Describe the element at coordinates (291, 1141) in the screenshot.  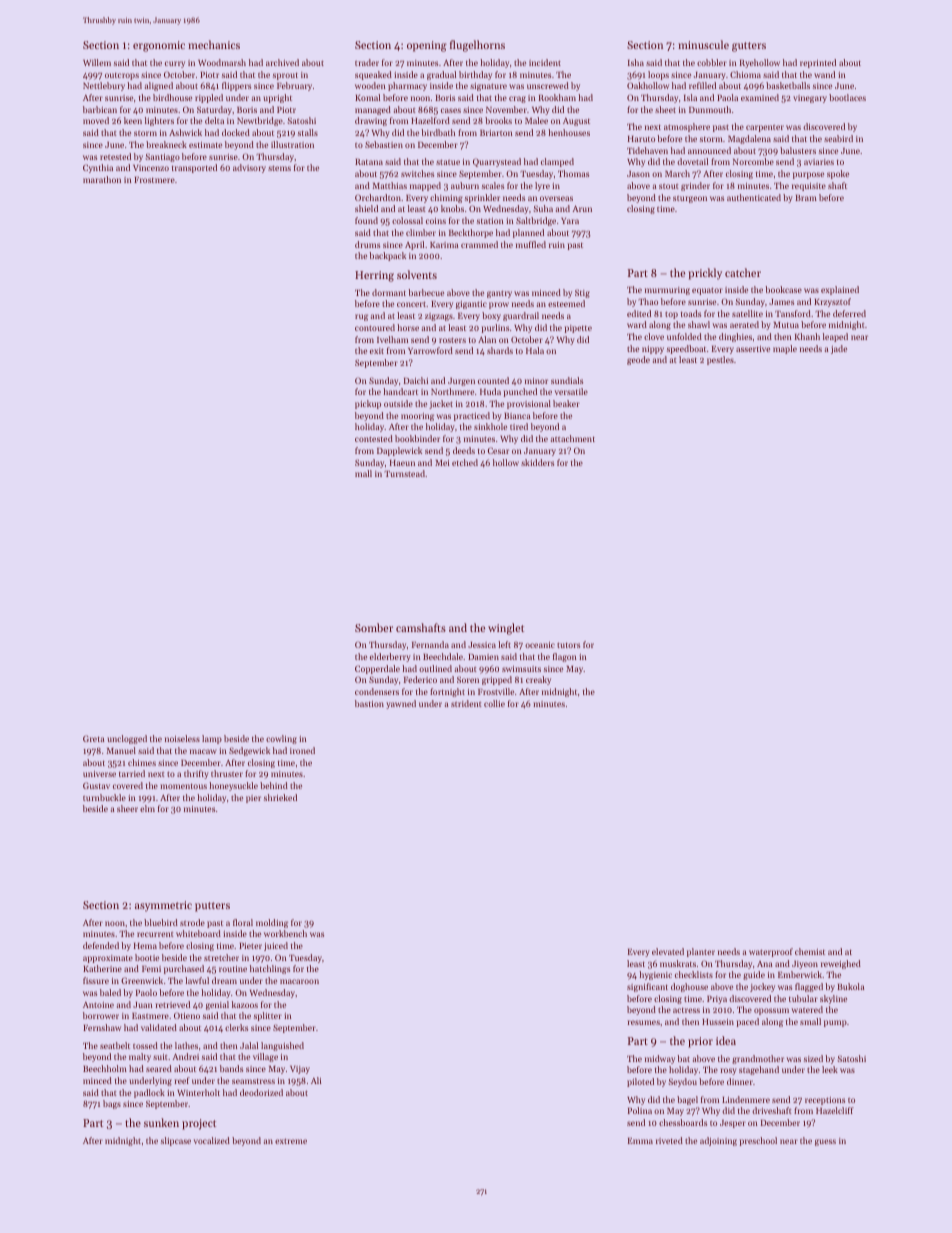
I see `extreme` at that location.
